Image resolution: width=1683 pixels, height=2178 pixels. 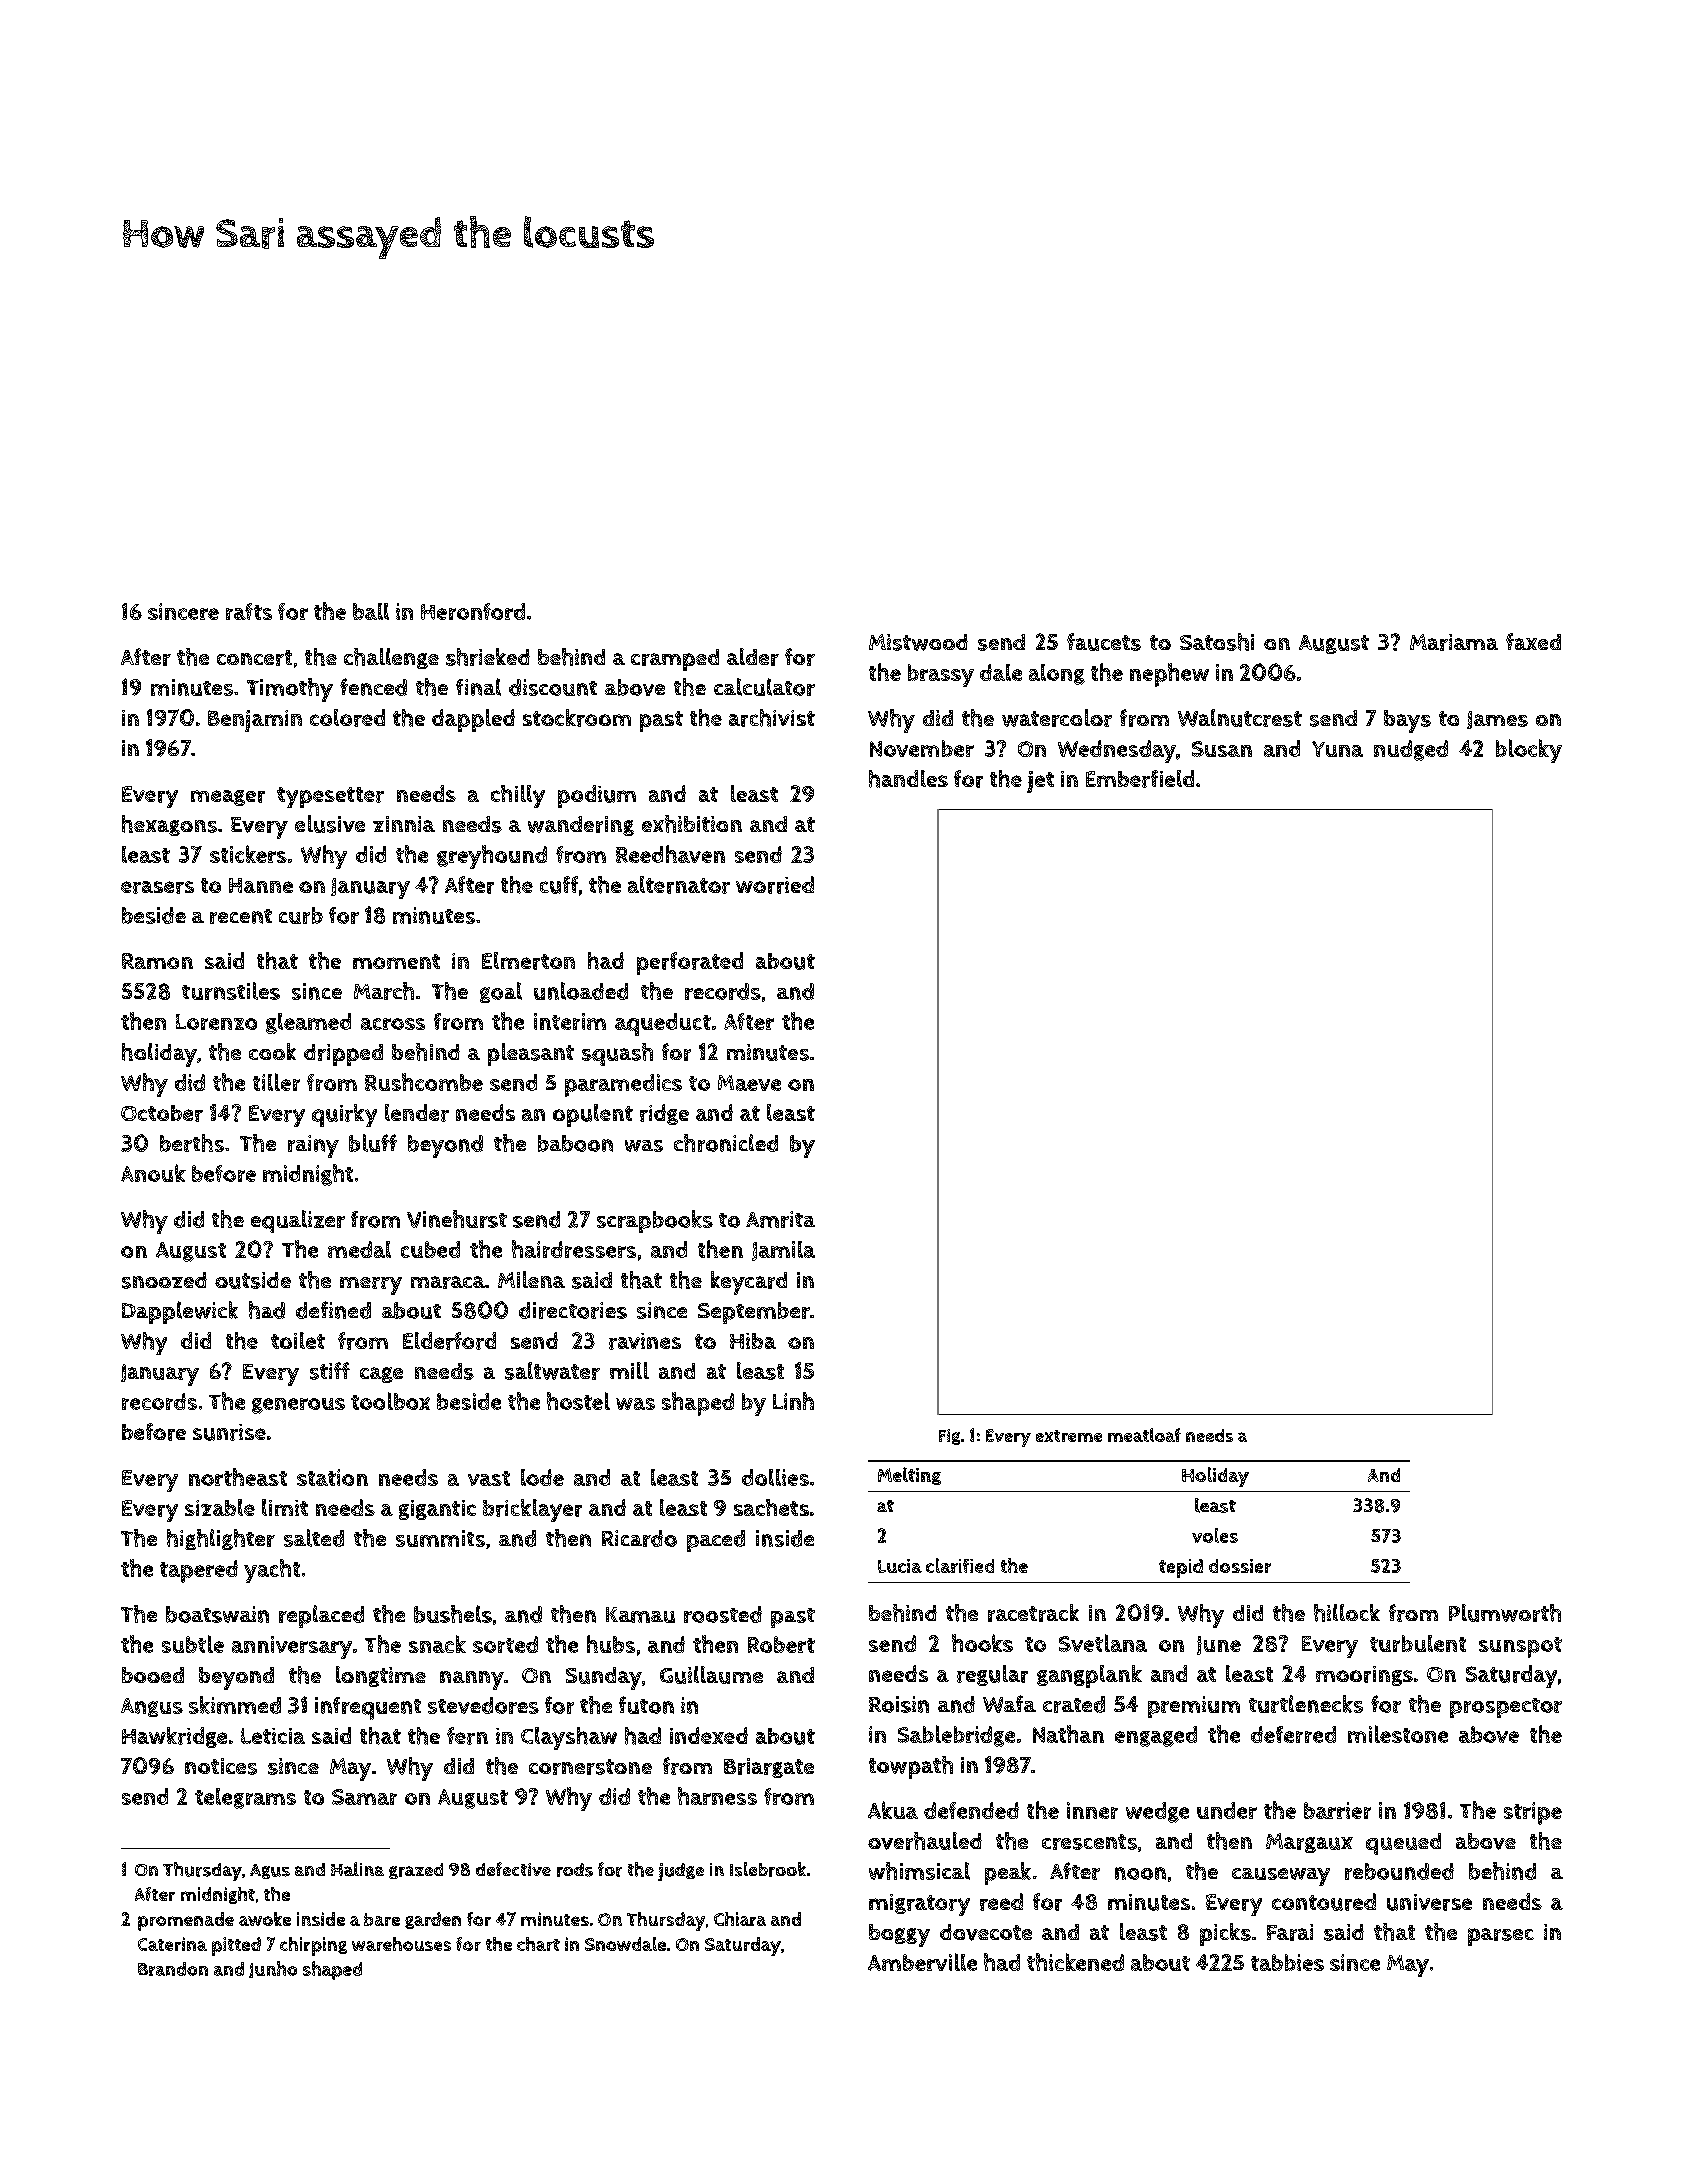 I want to click on keycard, so click(x=749, y=1283).
